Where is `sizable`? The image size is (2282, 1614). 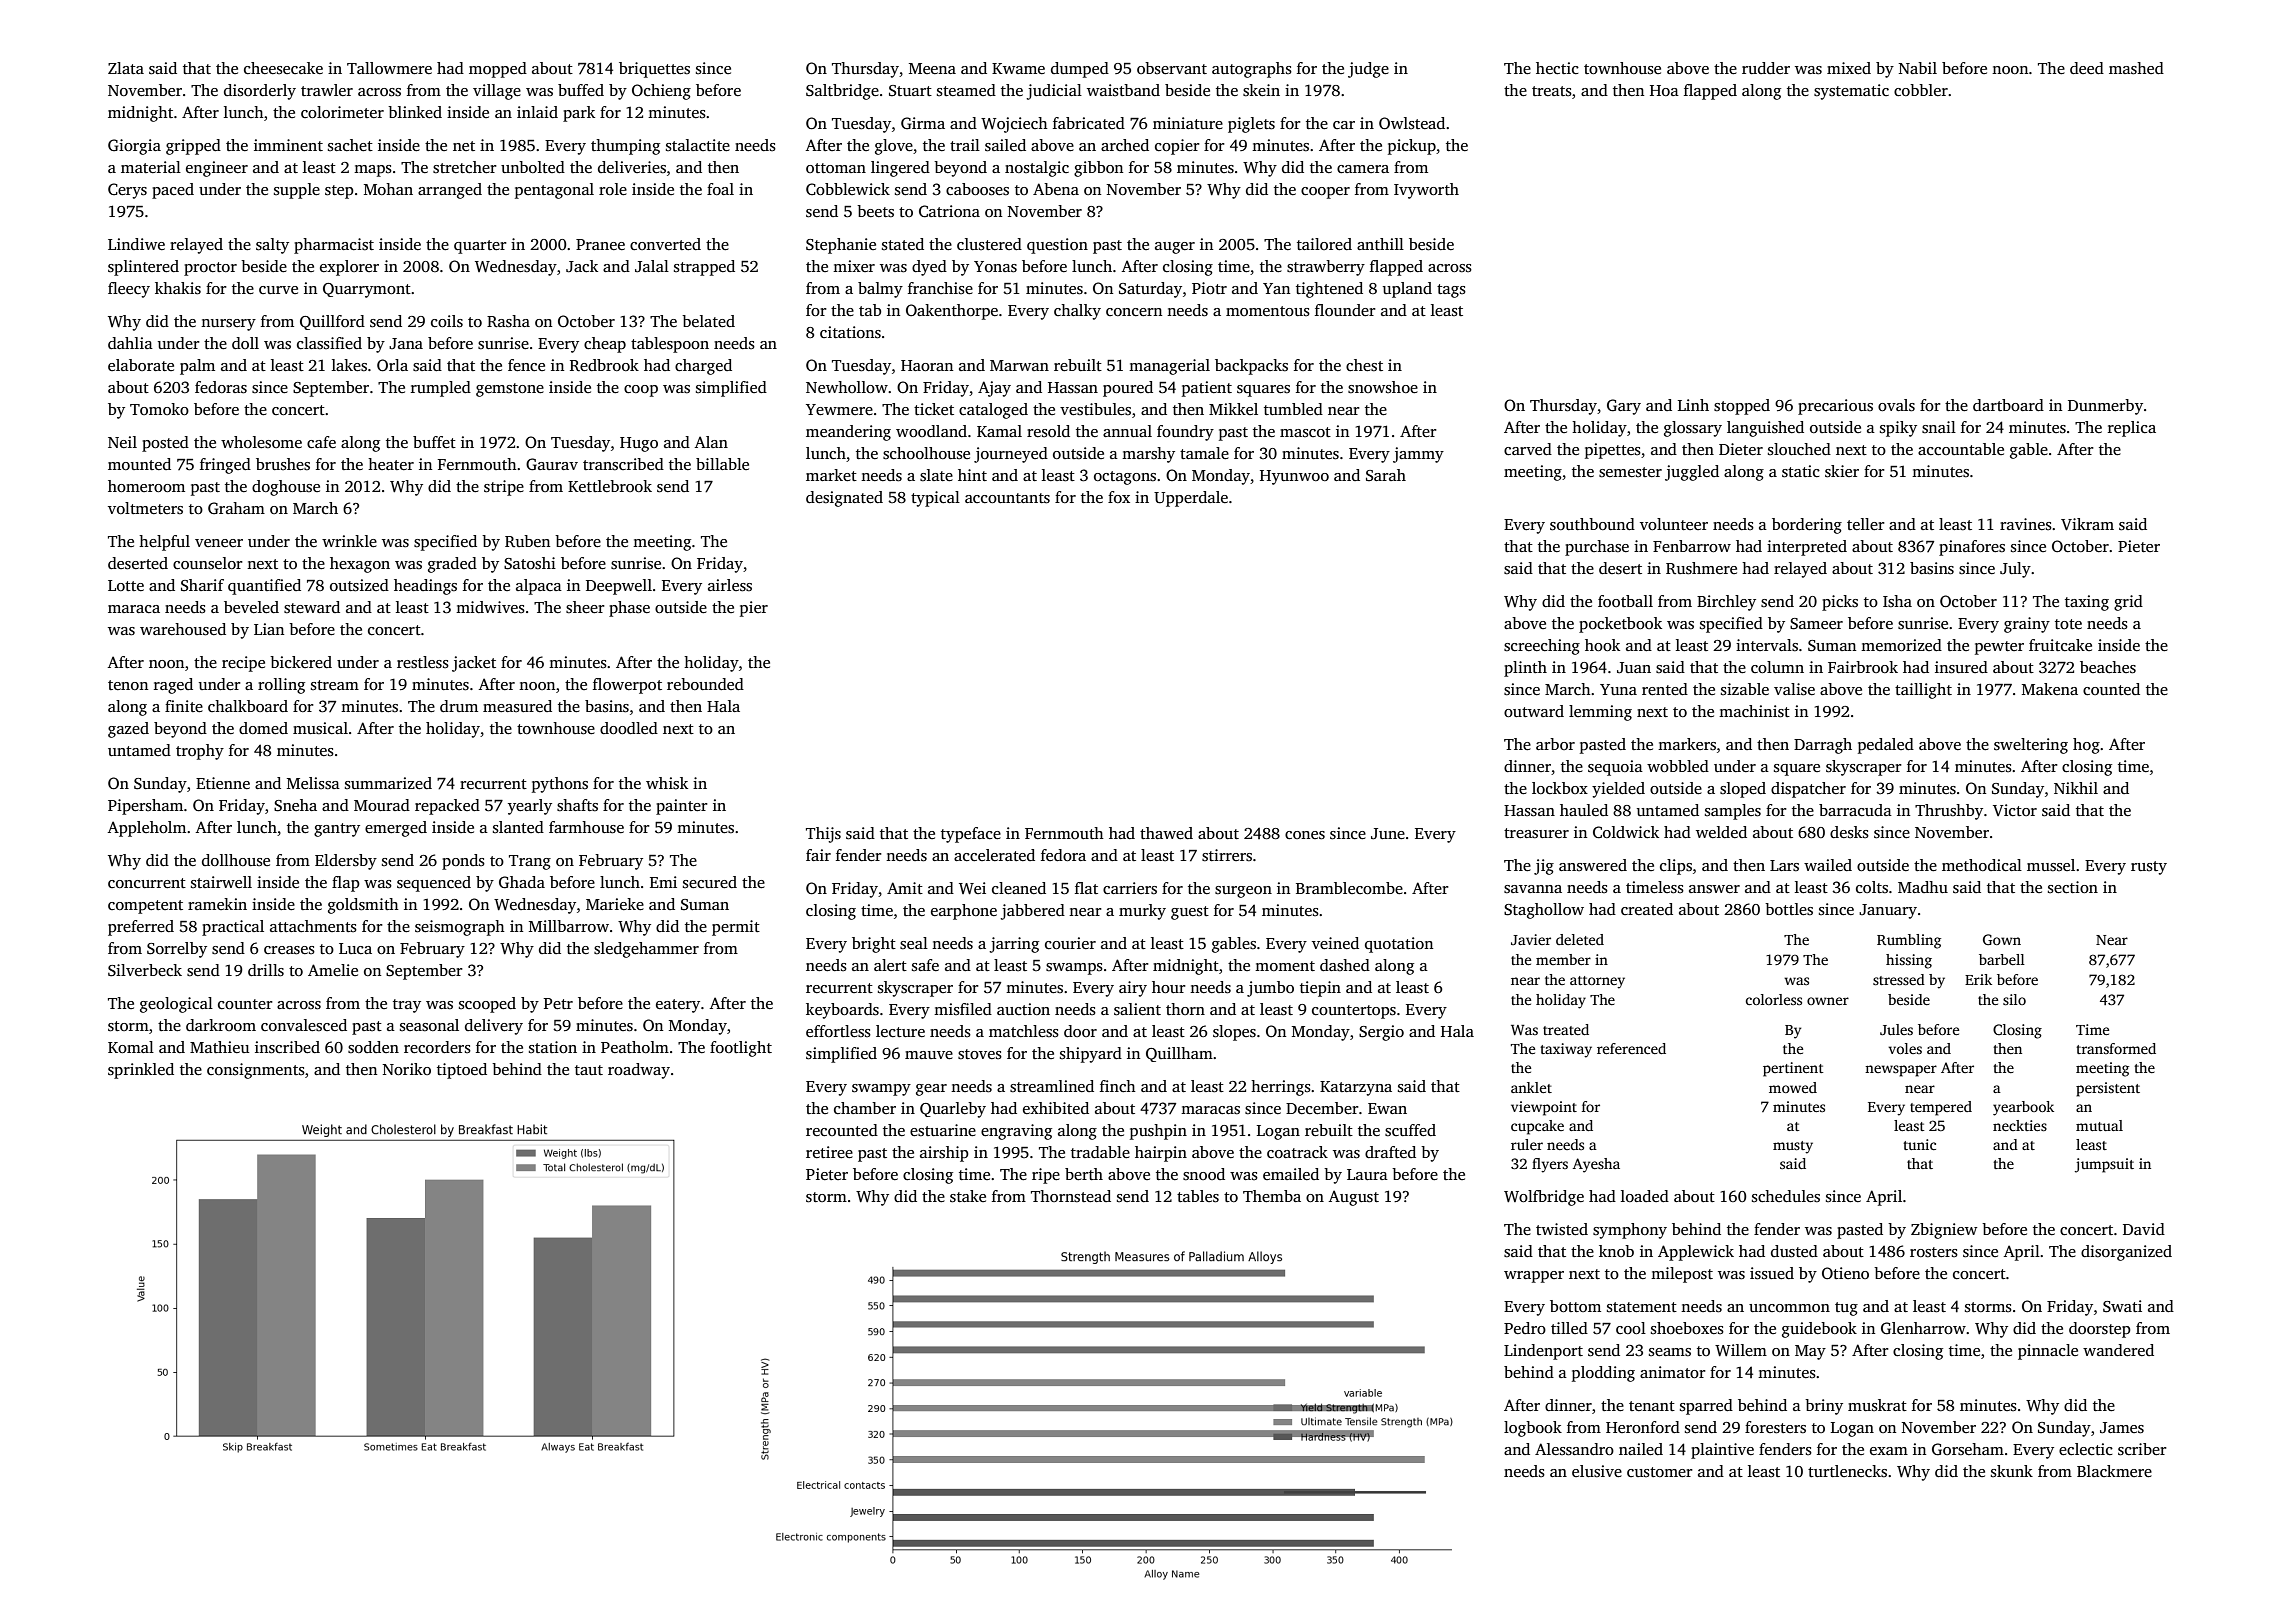 sizable is located at coordinates (1745, 689).
